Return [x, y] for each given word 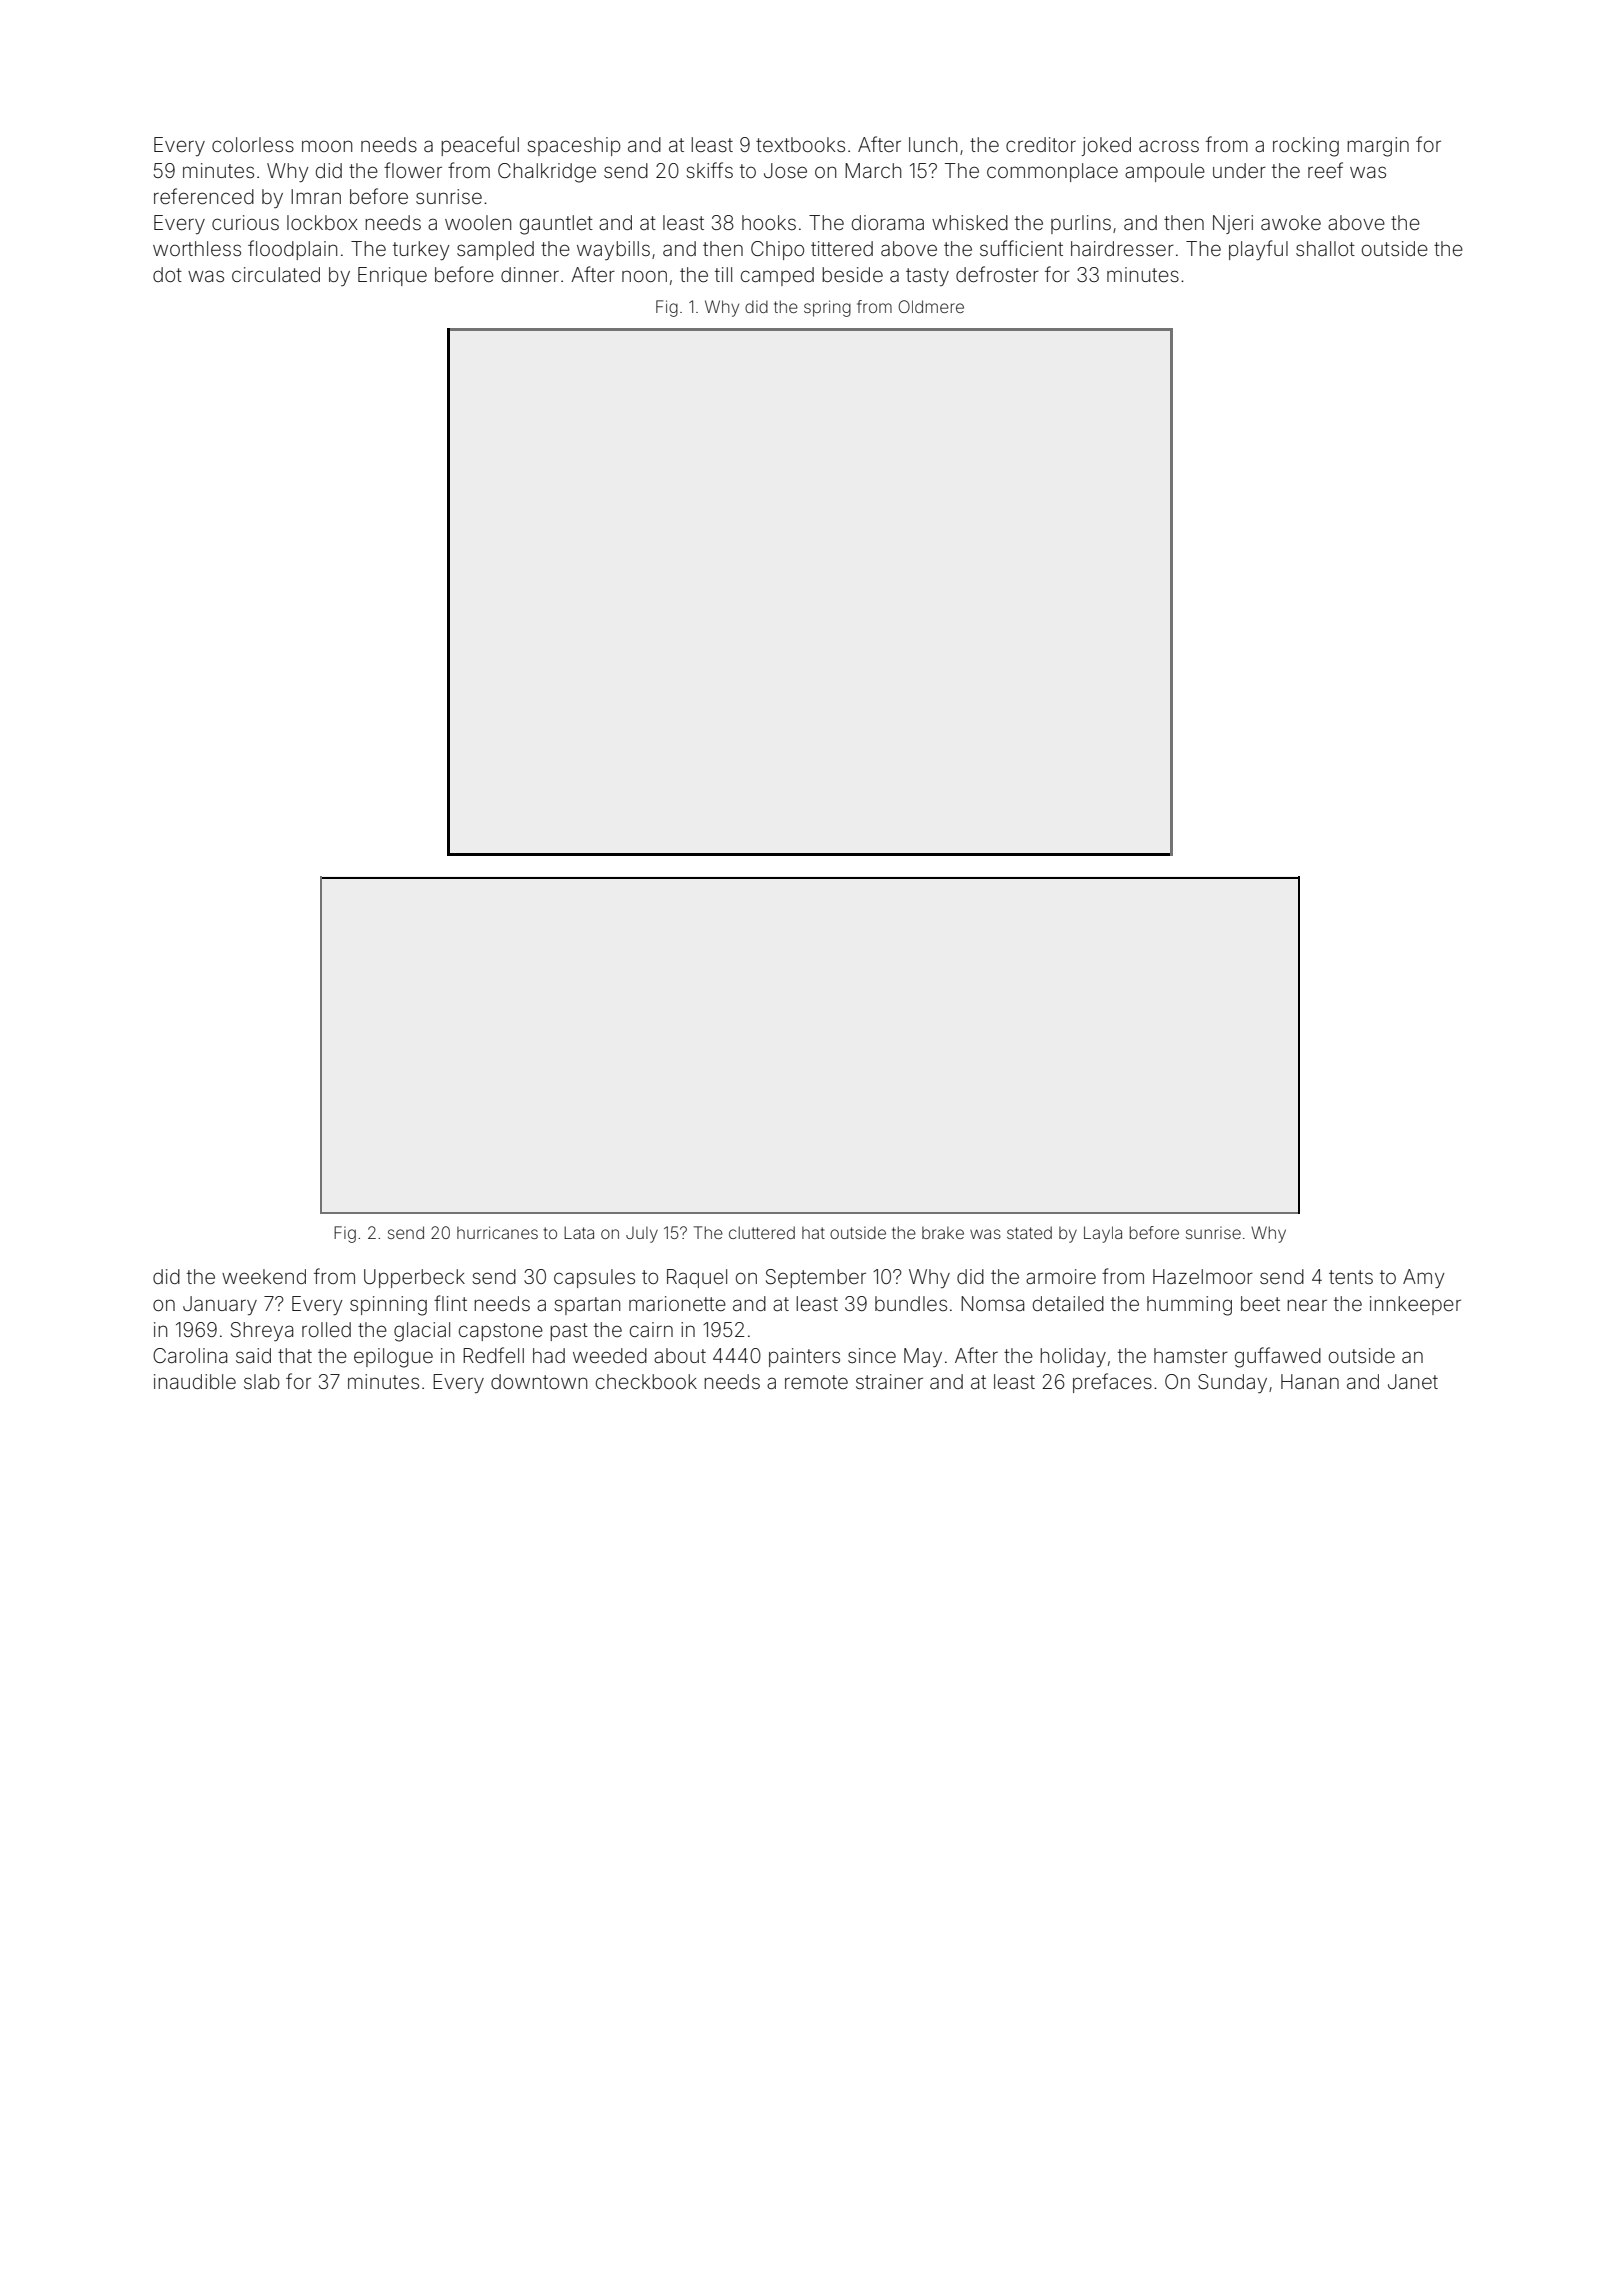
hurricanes [497, 1232]
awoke [1291, 222]
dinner [530, 274]
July [642, 1235]
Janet [1413, 1381]
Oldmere [931, 306]
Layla [1103, 1234]
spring [827, 308]
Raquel [697, 1278]
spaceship [574, 146]
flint [450, 1303]
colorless [253, 144]
